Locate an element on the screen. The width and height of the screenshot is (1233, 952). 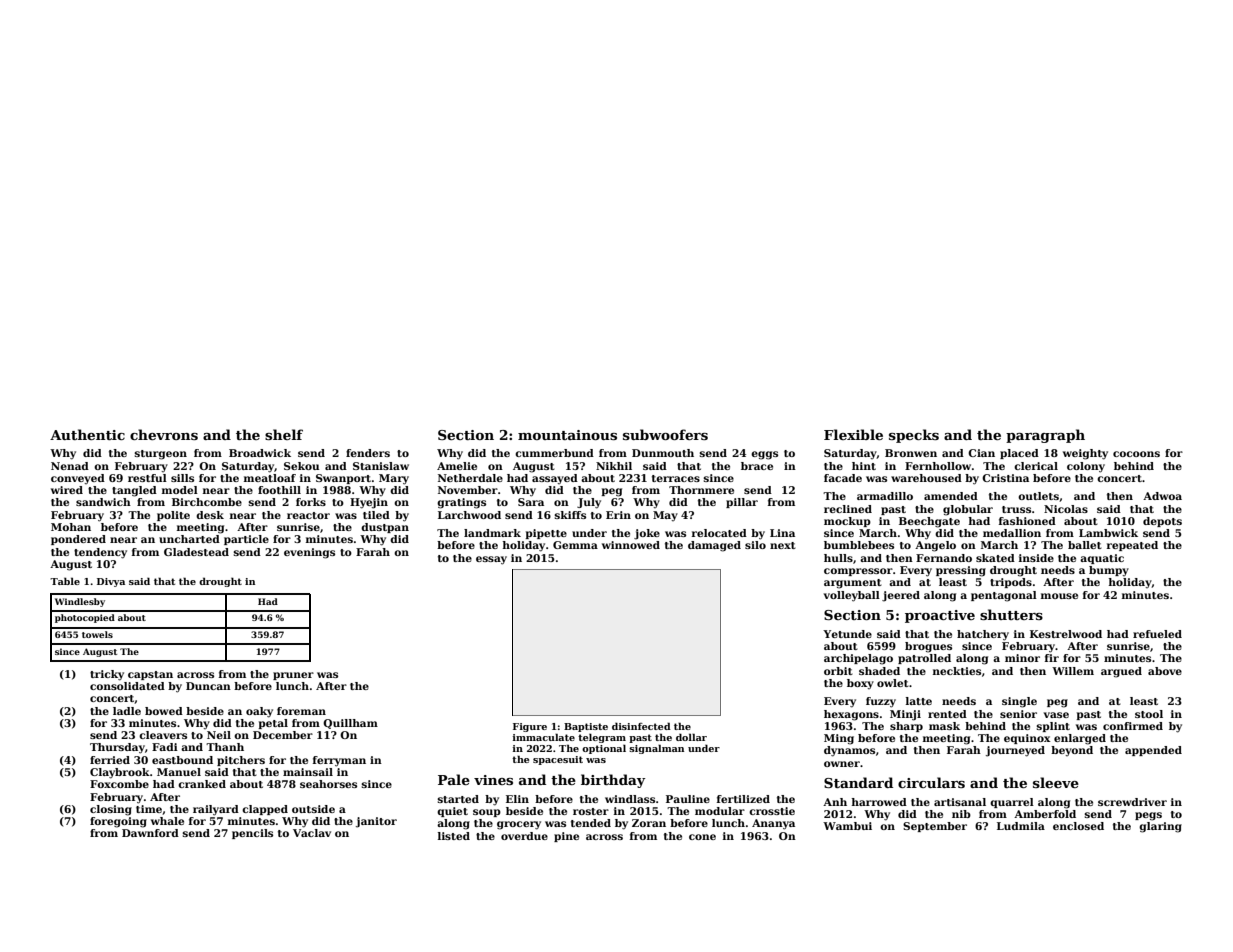
pencils is located at coordinates (252, 834).
